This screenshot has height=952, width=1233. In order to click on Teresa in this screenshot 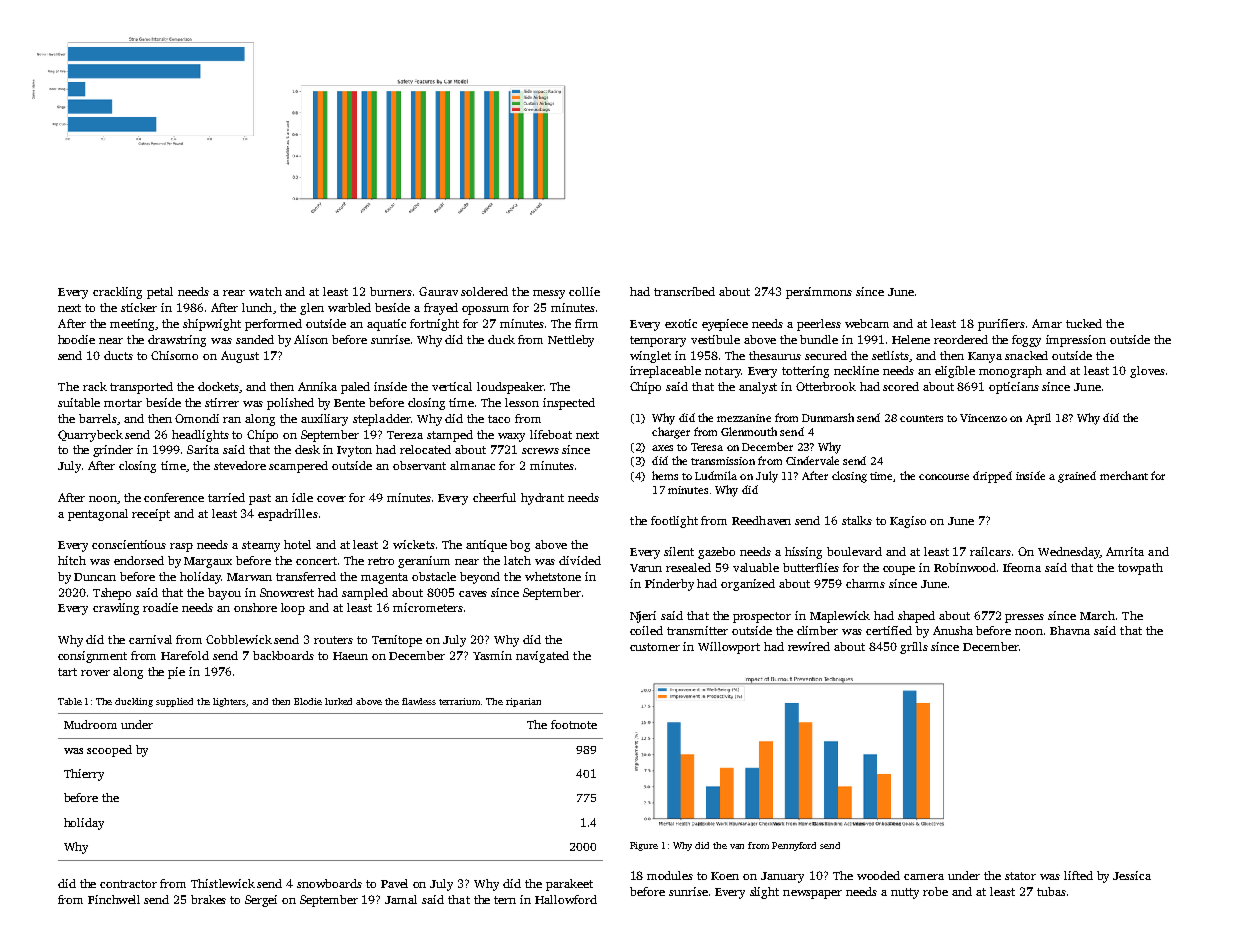, I will do `click(707, 447)`.
